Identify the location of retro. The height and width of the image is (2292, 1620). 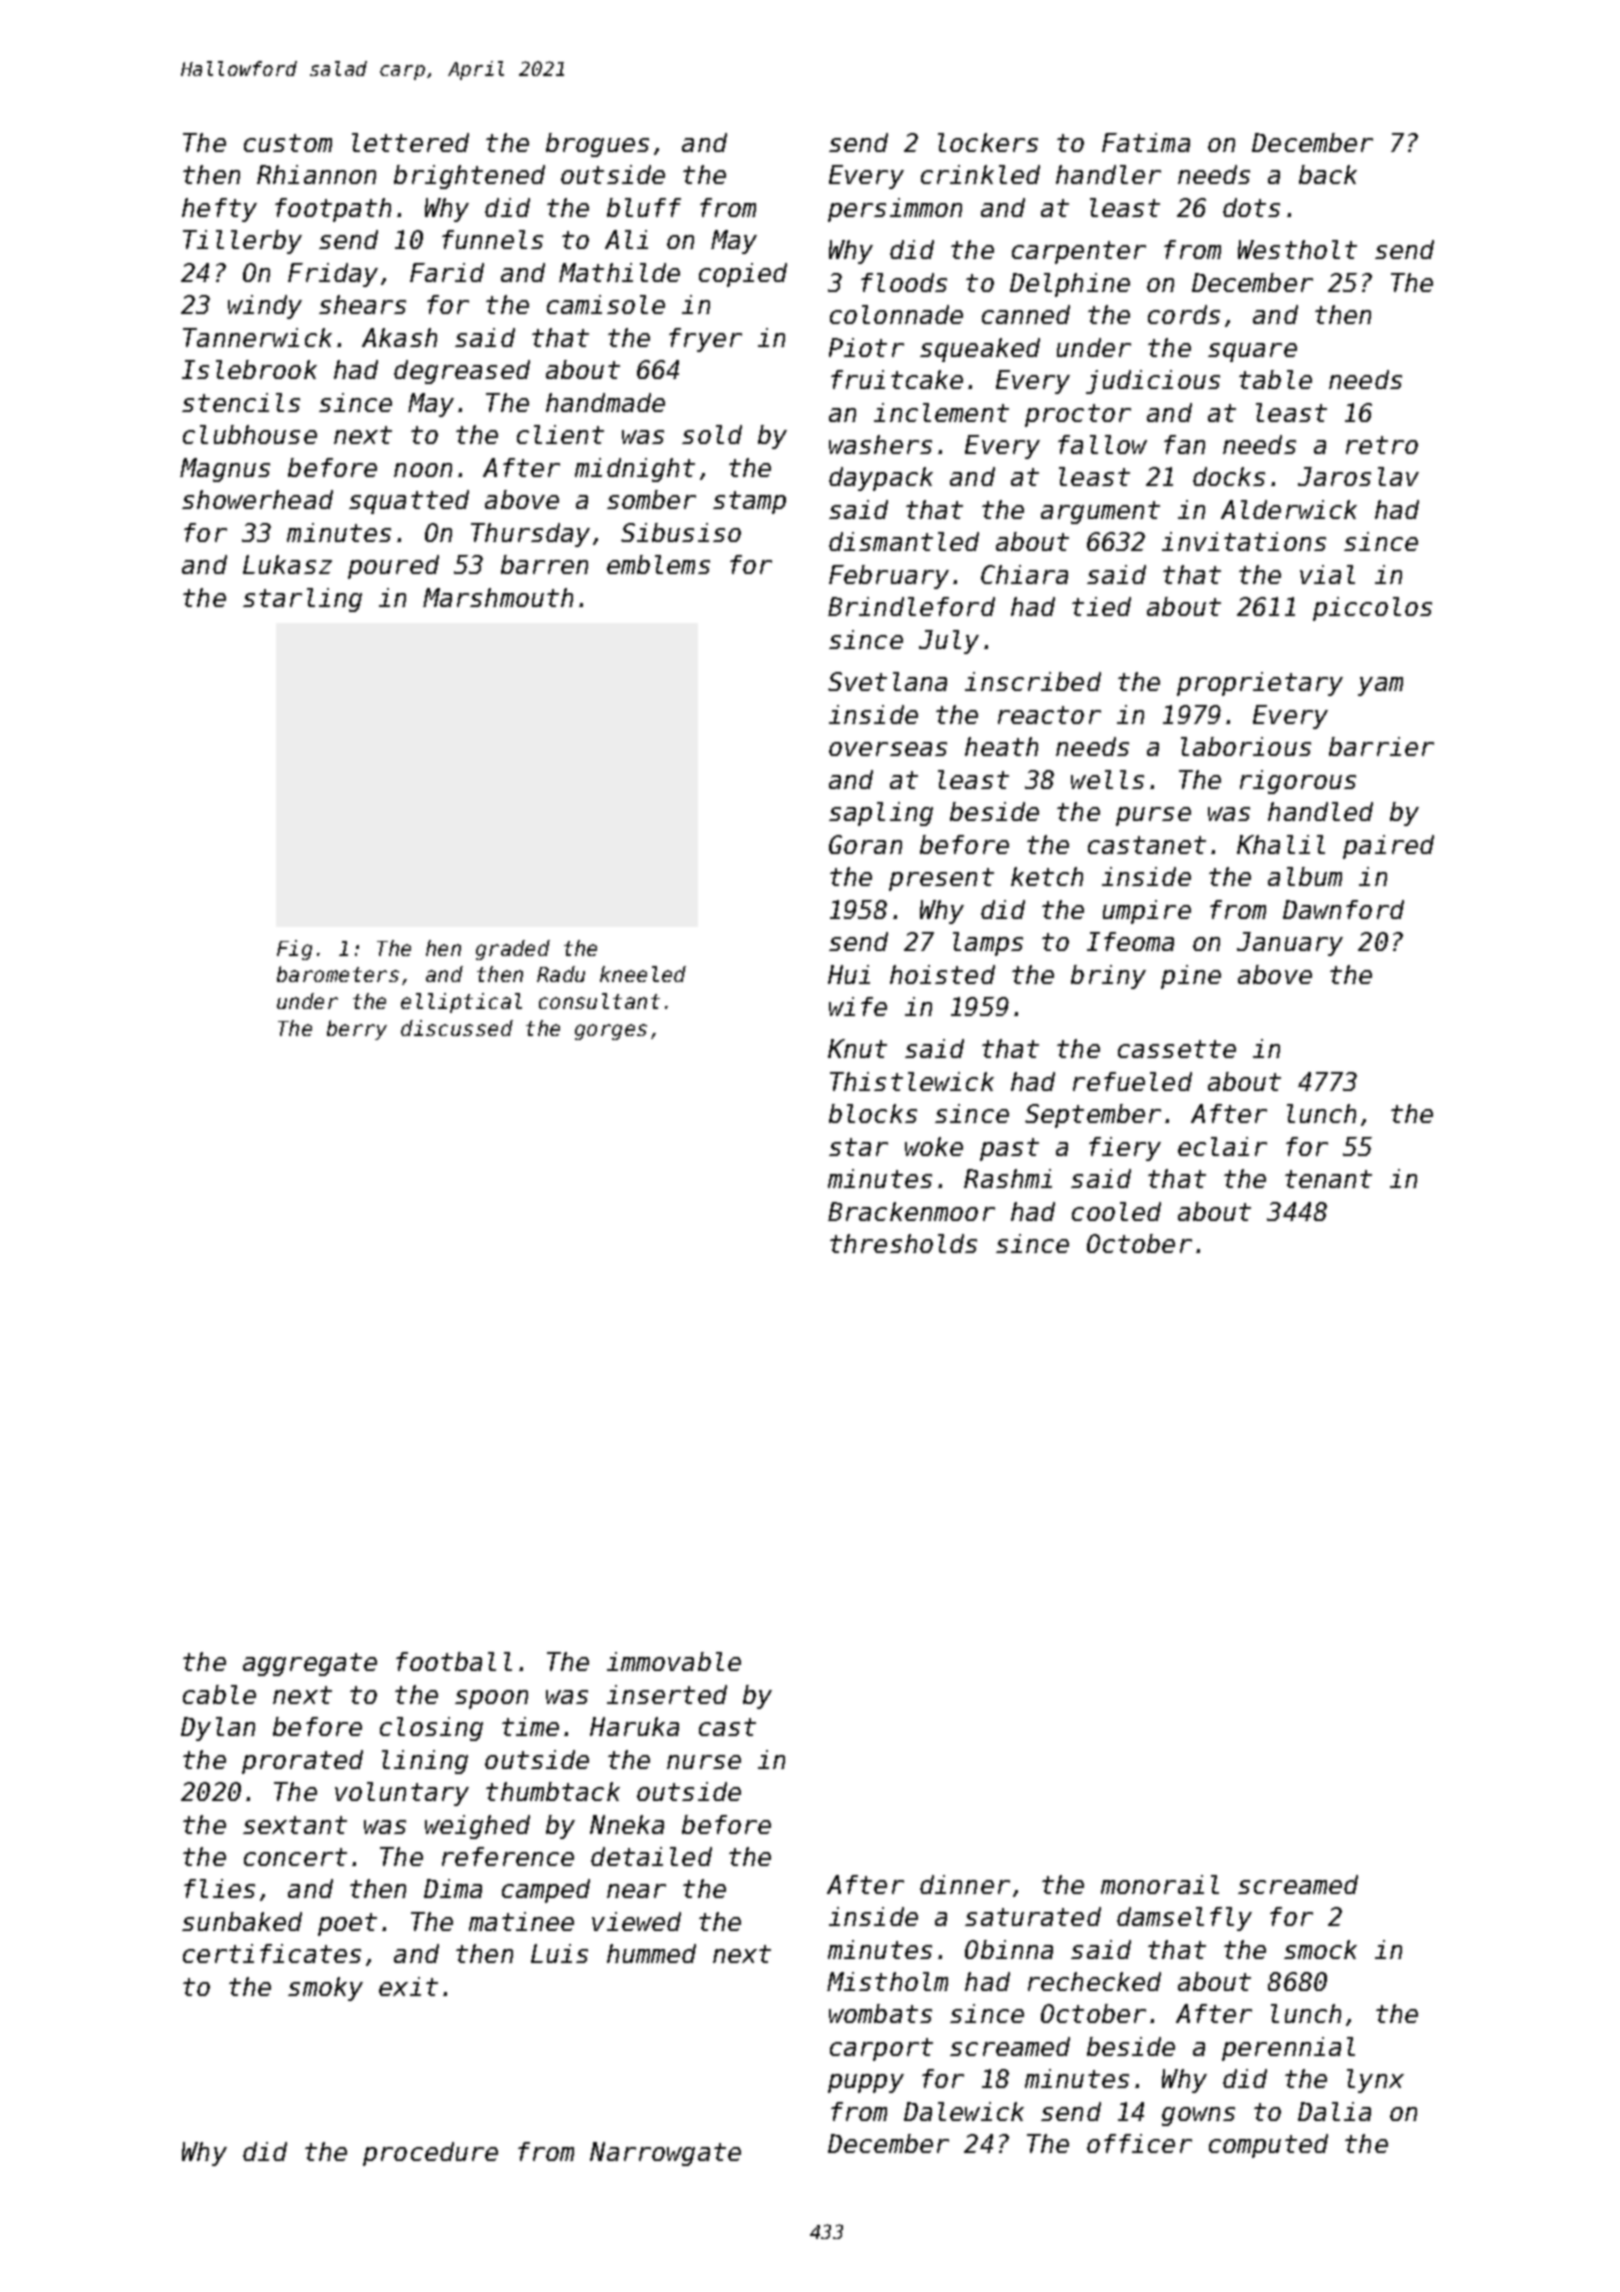
(1382, 445).
